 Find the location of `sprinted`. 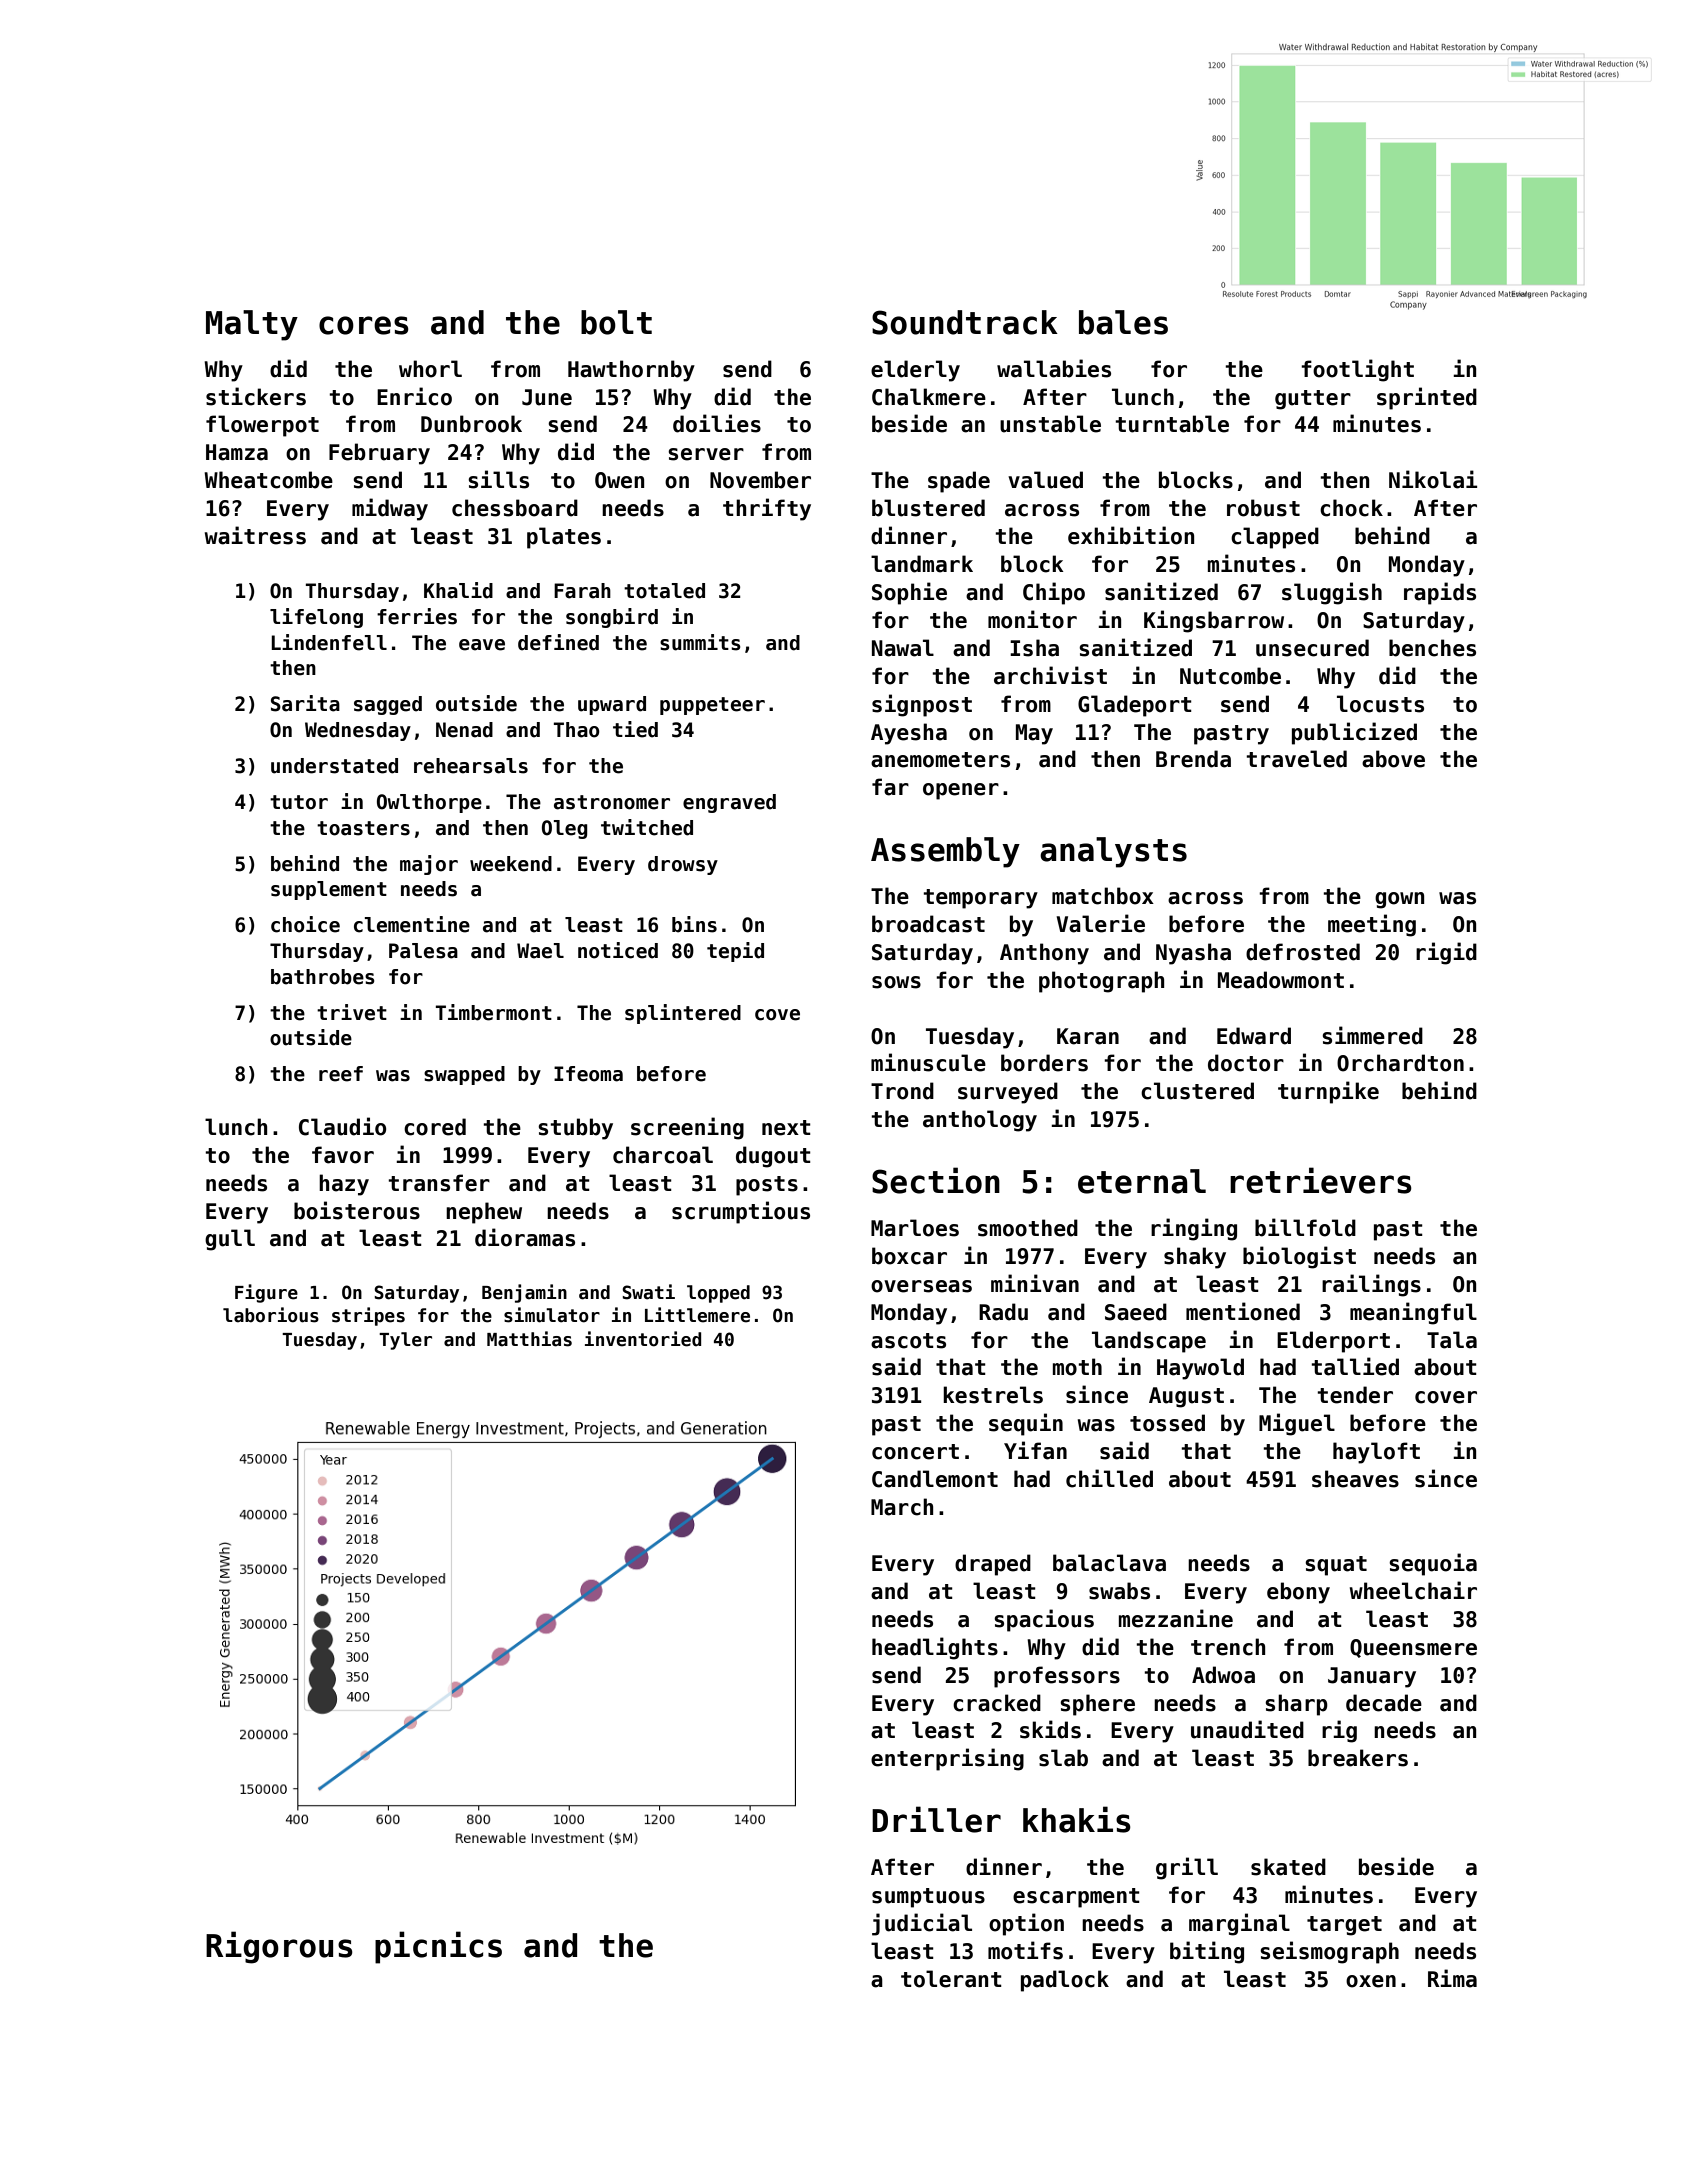

sprinted is located at coordinates (1427, 398).
